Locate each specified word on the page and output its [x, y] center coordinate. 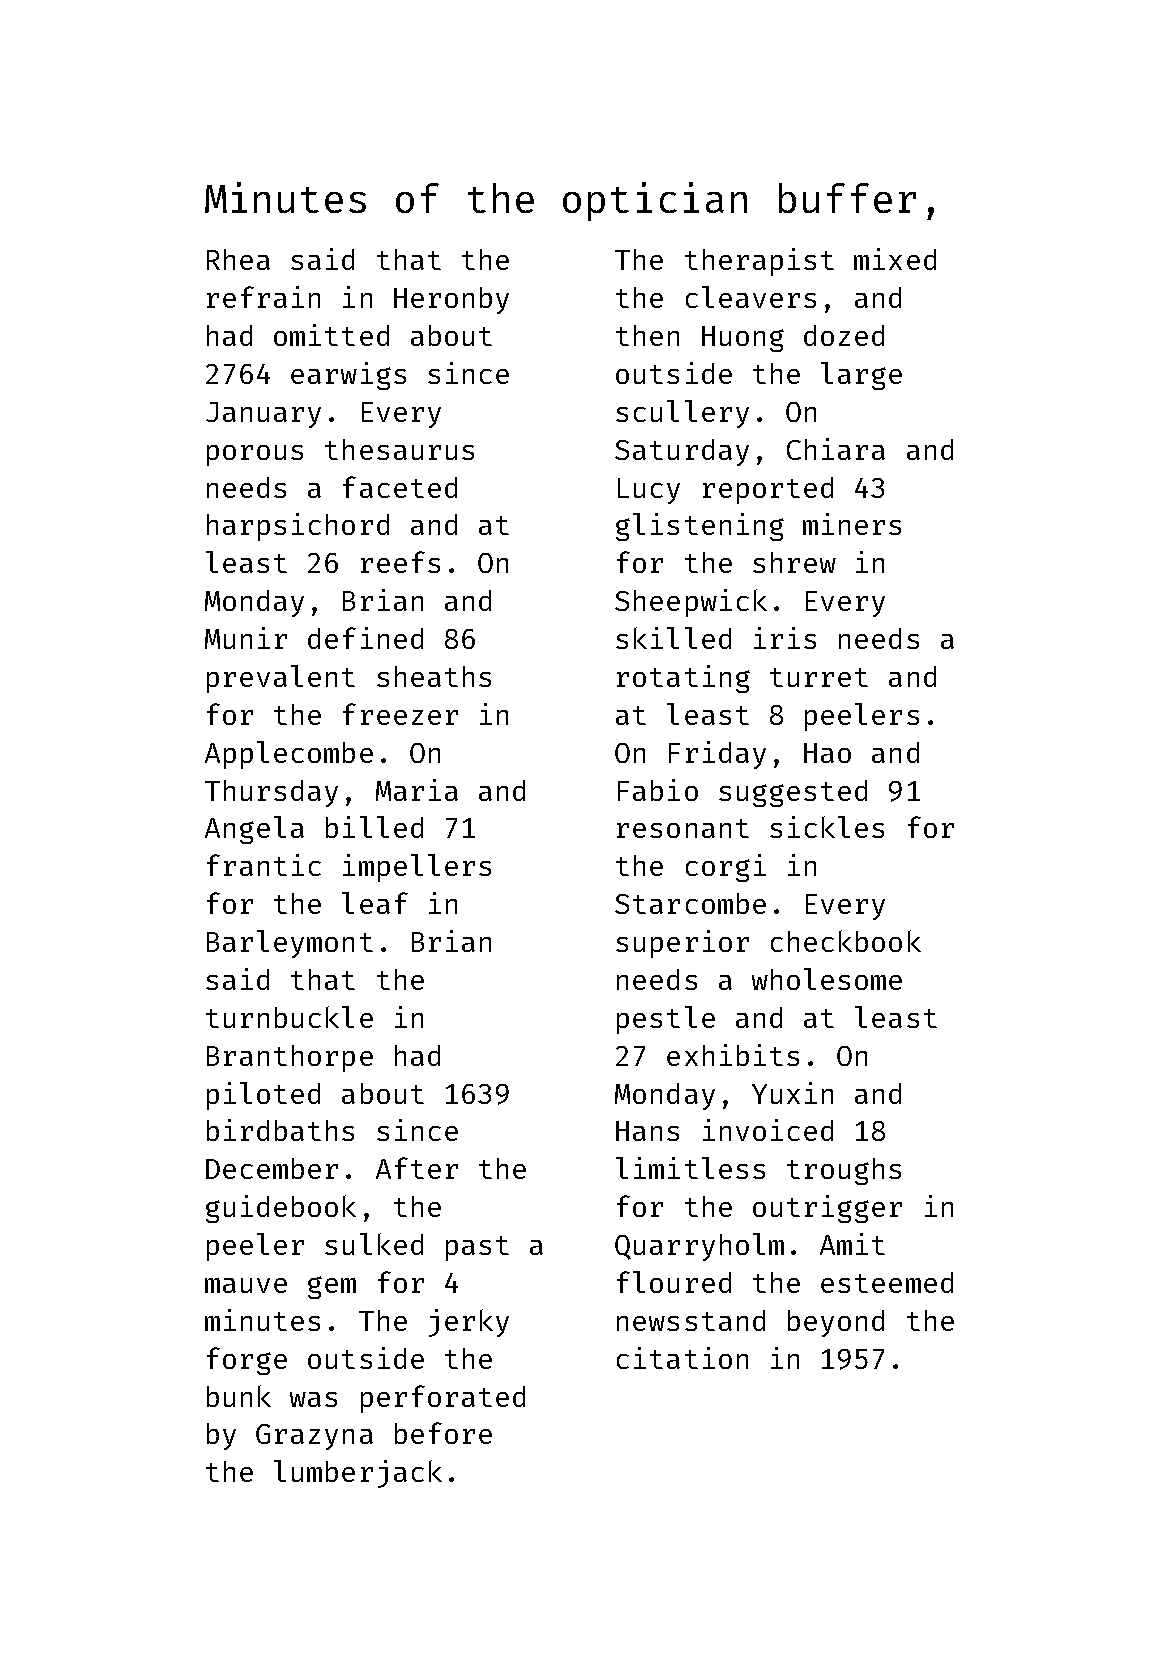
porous [255, 455]
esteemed [887, 1282]
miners [852, 524]
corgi [726, 868]
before [443, 1433]
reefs [400, 562]
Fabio [658, 790]
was [313, 1399]
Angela [254, 830]
